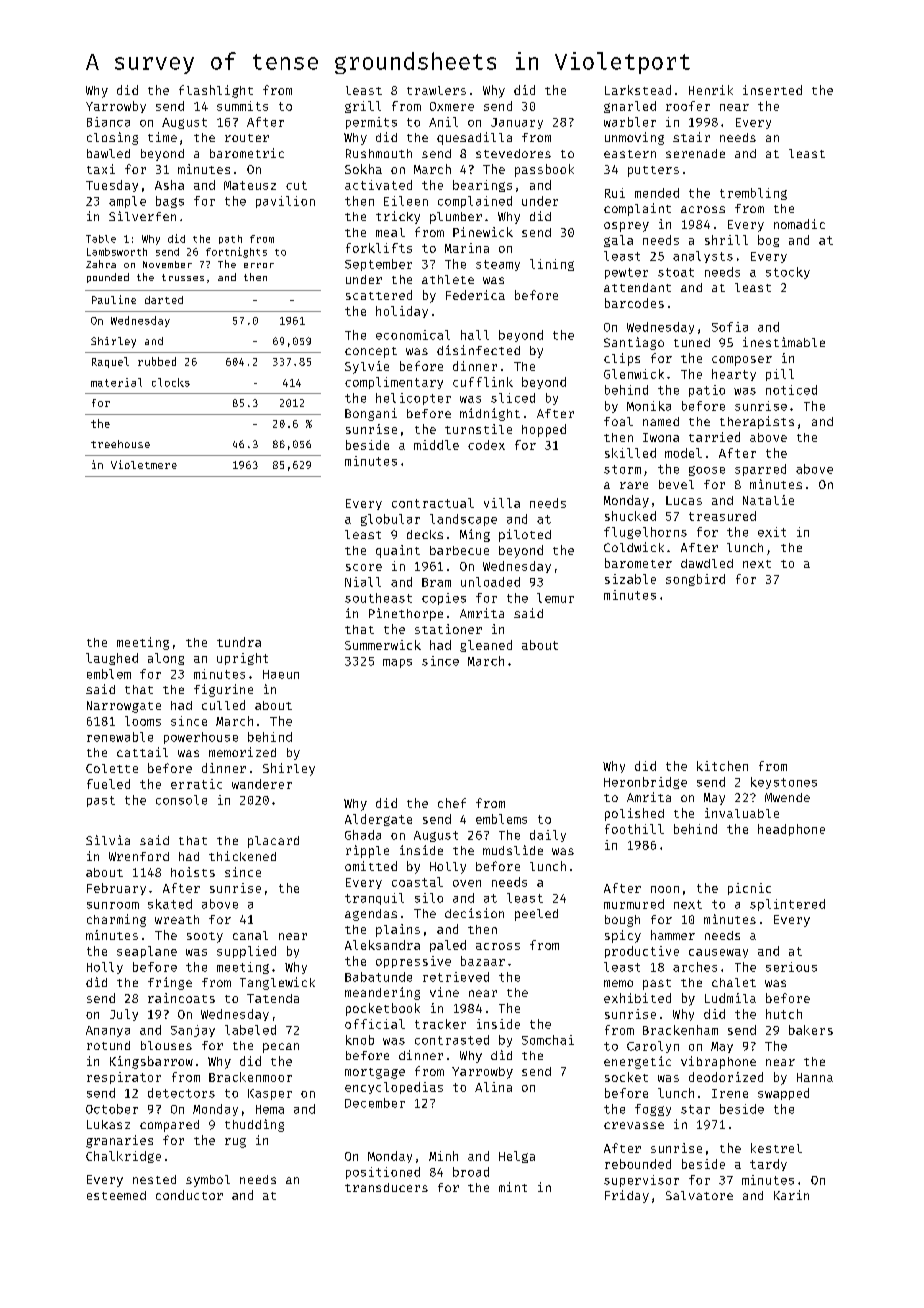 The image size is (924, 1308). I want to click on canal, so click(250, 935).
